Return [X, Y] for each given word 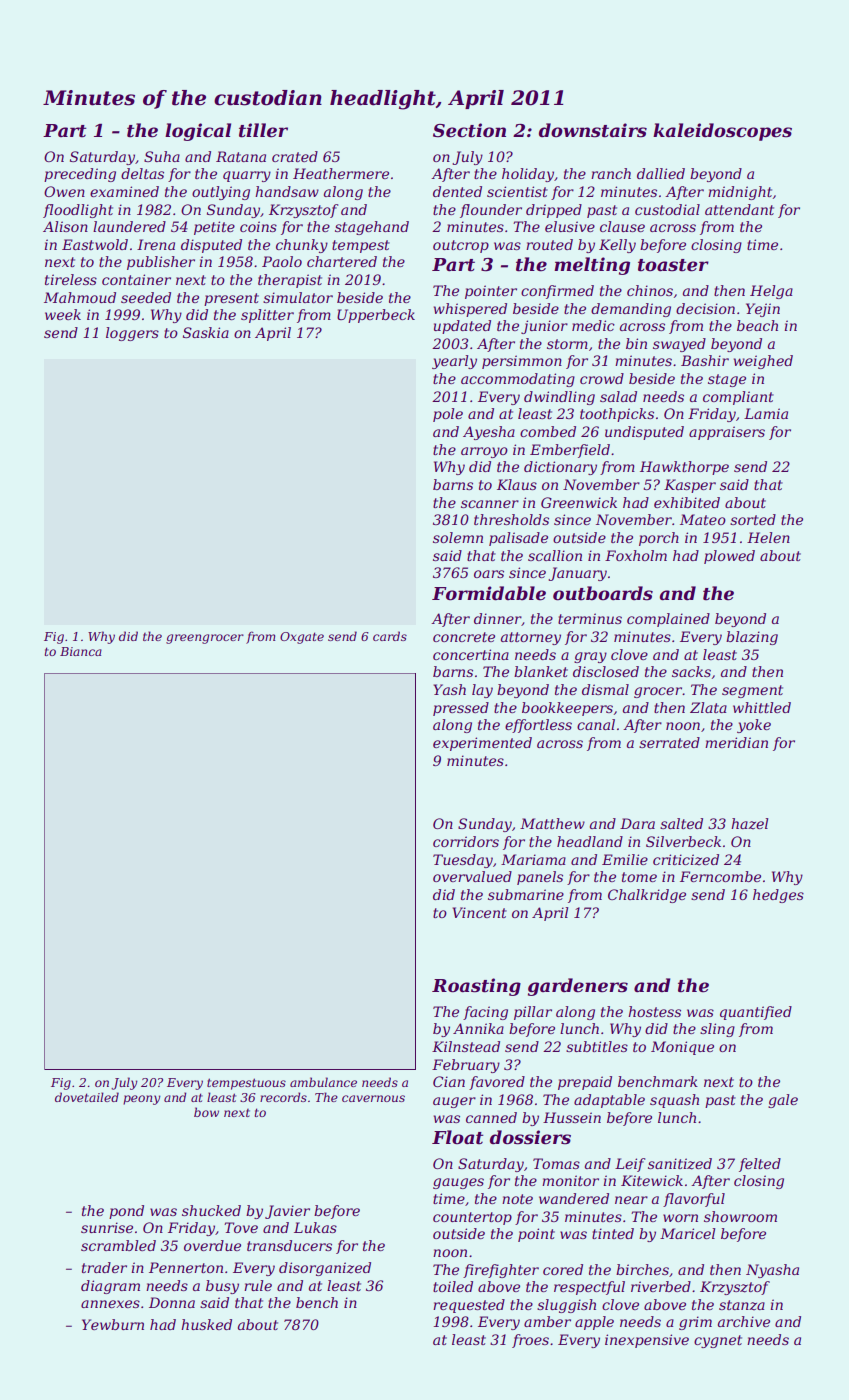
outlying [221, 193]
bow [206, 1112]
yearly [454, 362]
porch [659, 539]
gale [783, 1101]
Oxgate [302, 638]
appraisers [727, 433]
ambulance [323, 1082]
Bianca [81, 651]
